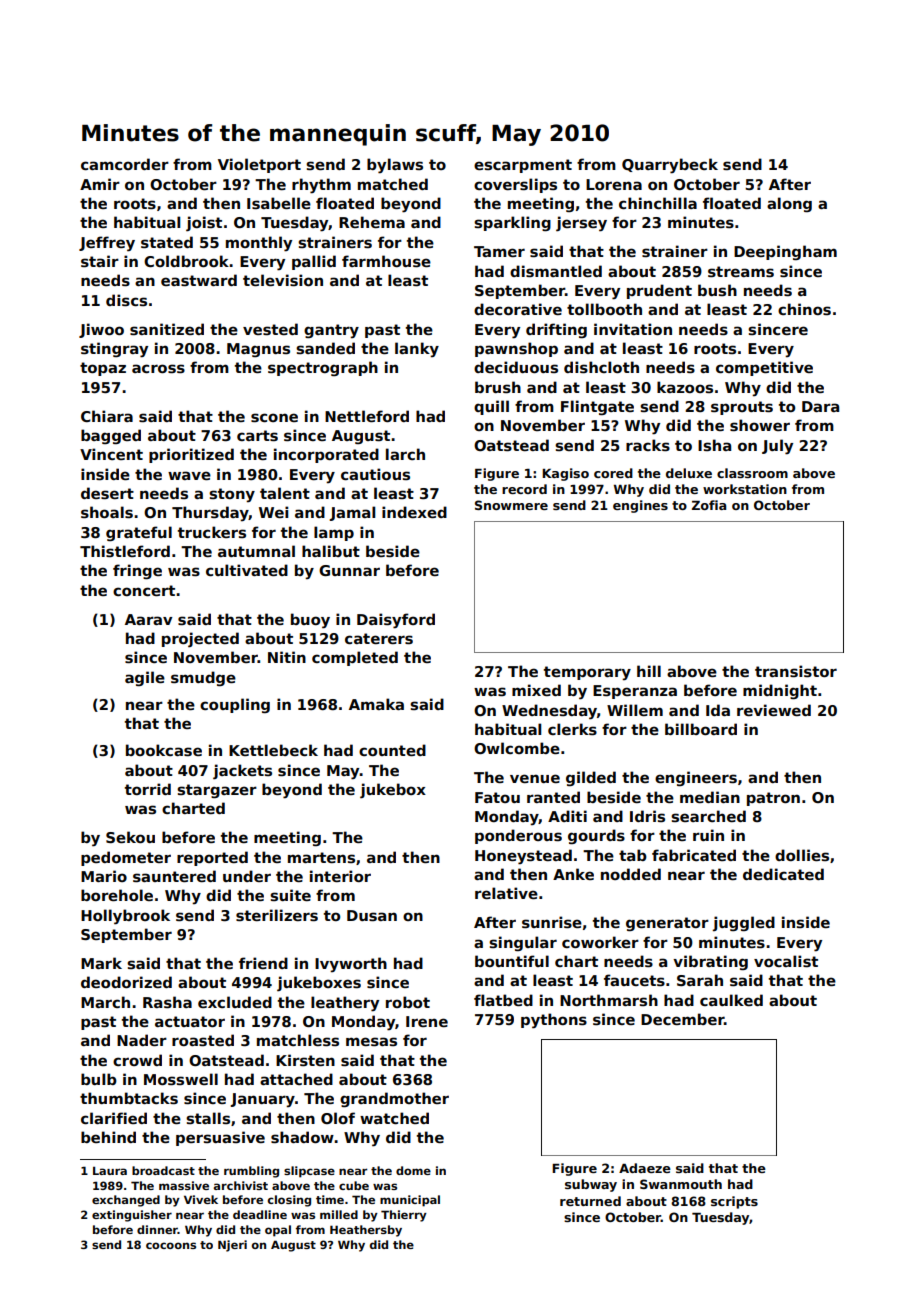  Describe the element at coordinates (256, 551) in the screenshot. I see `autumnal` at that location.
